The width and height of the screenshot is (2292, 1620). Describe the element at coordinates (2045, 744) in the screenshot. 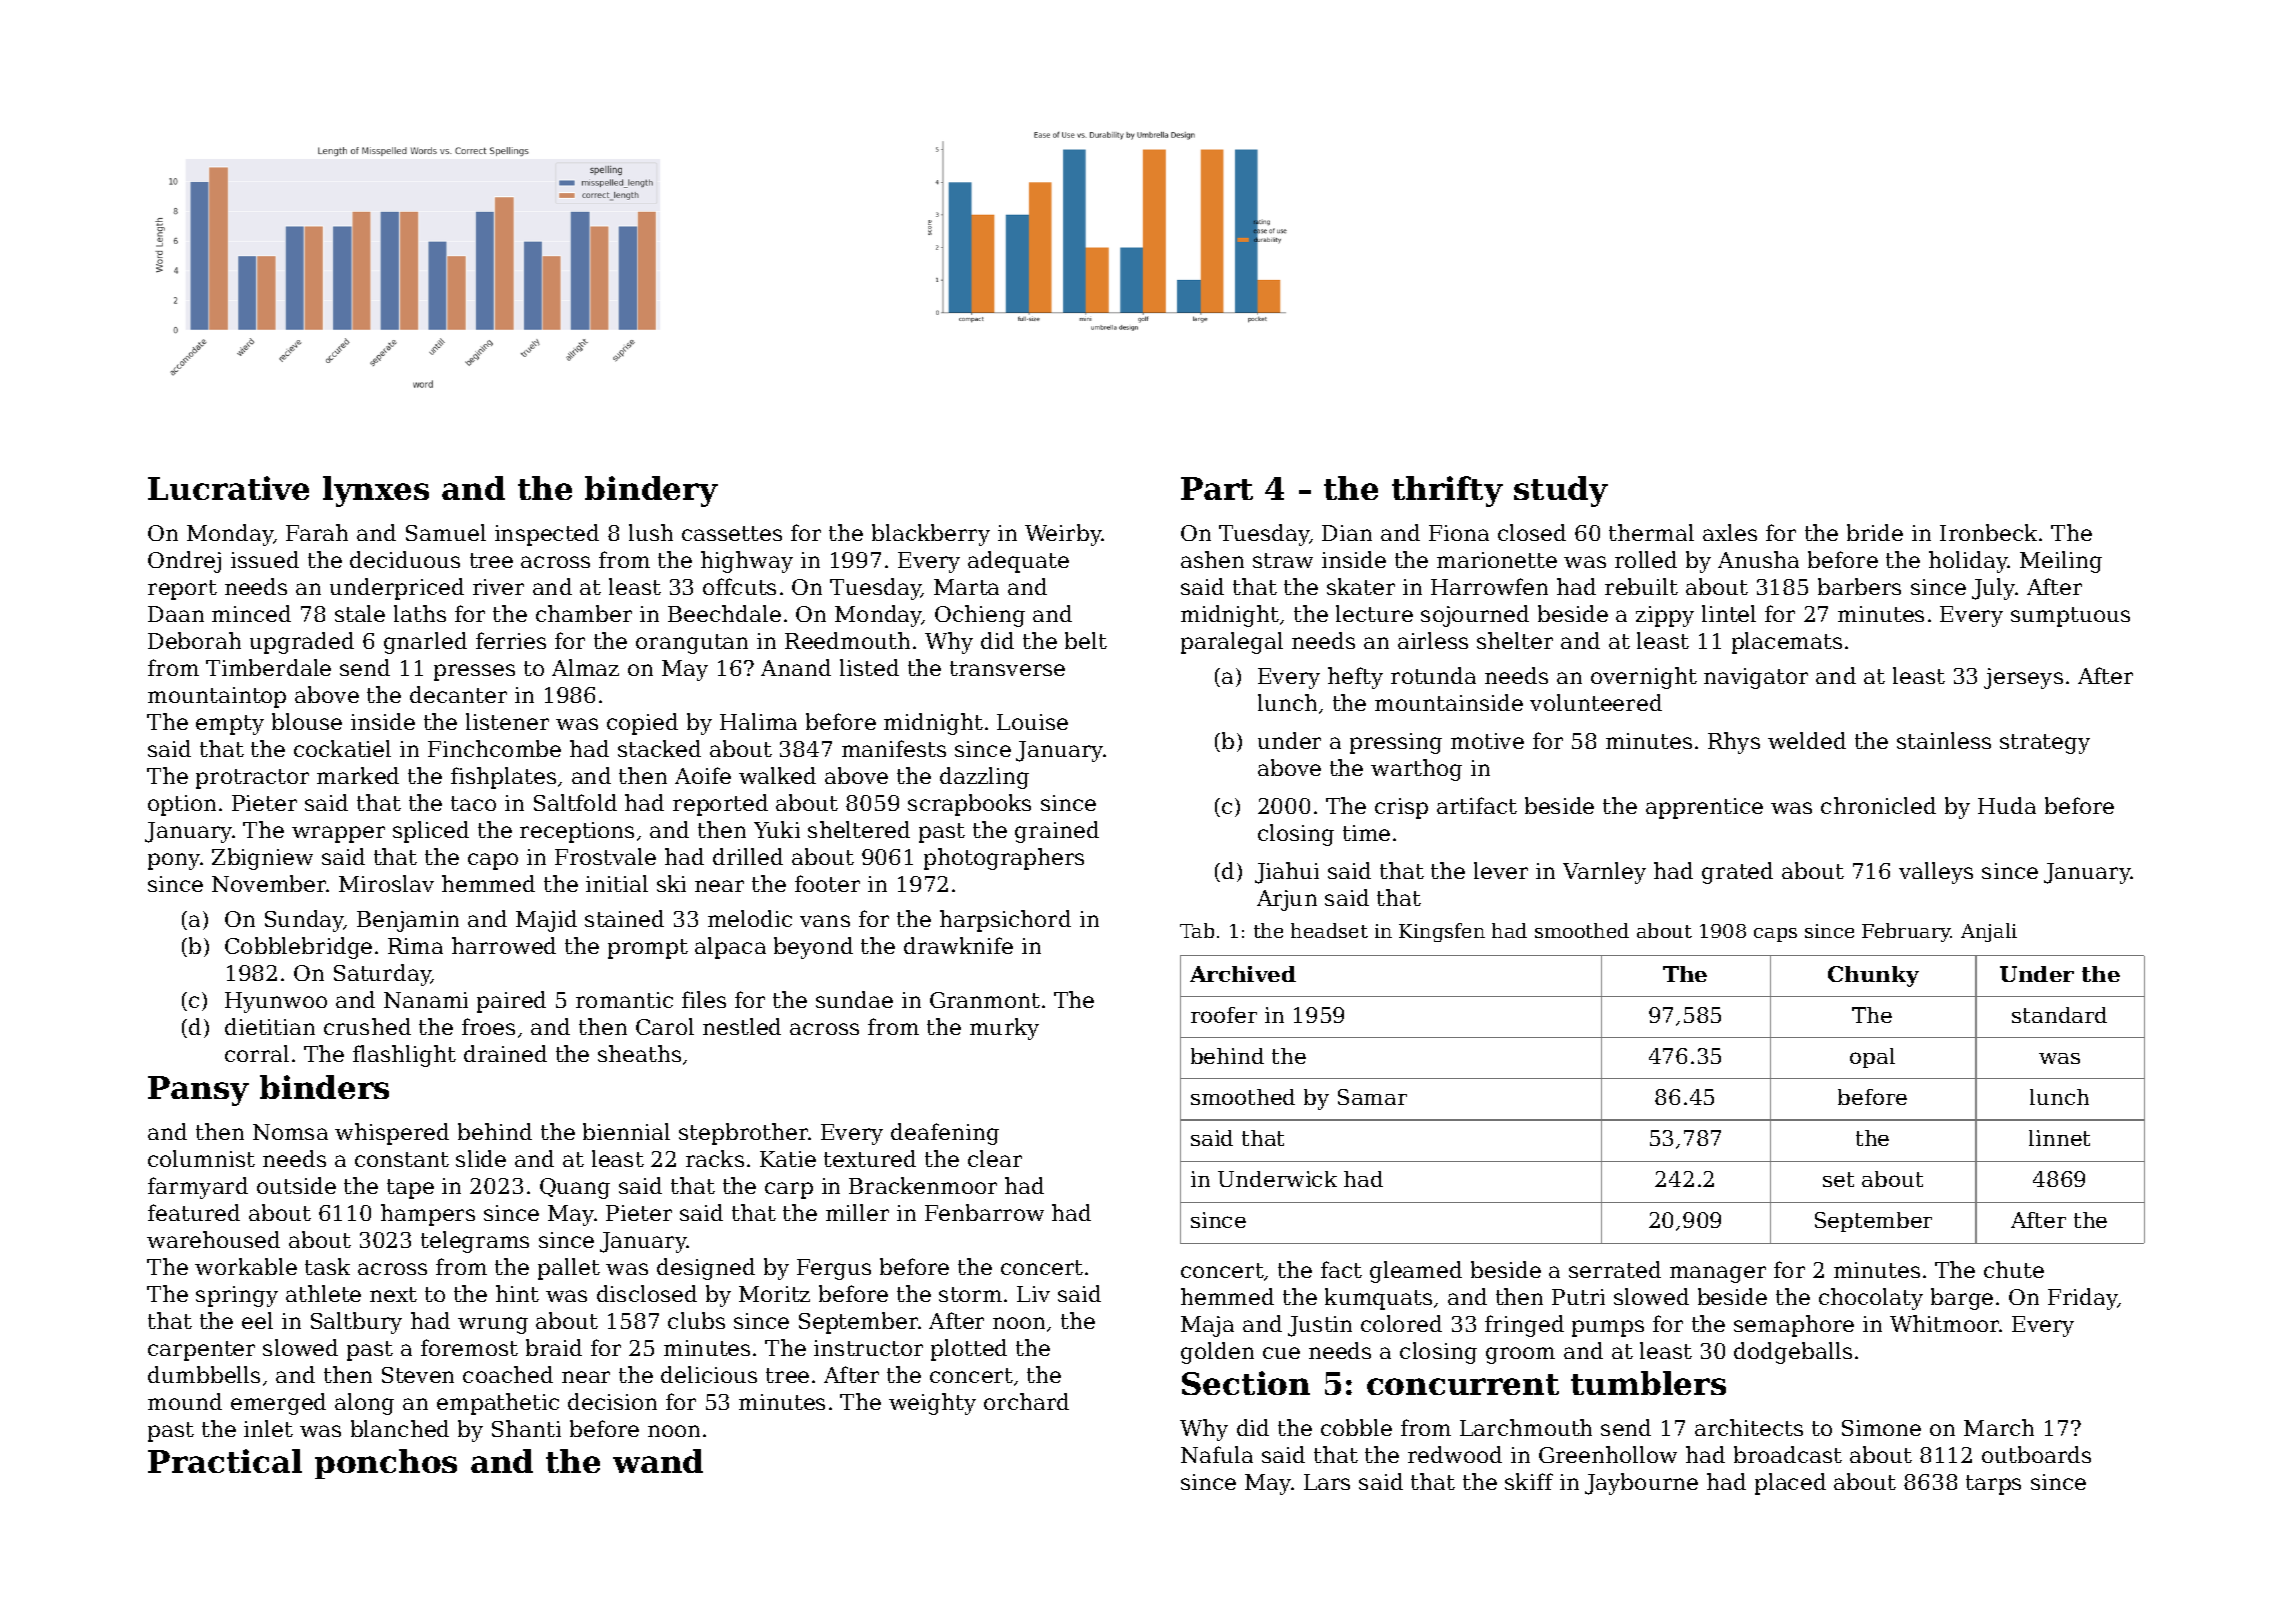

I see `strategy` at that location.
